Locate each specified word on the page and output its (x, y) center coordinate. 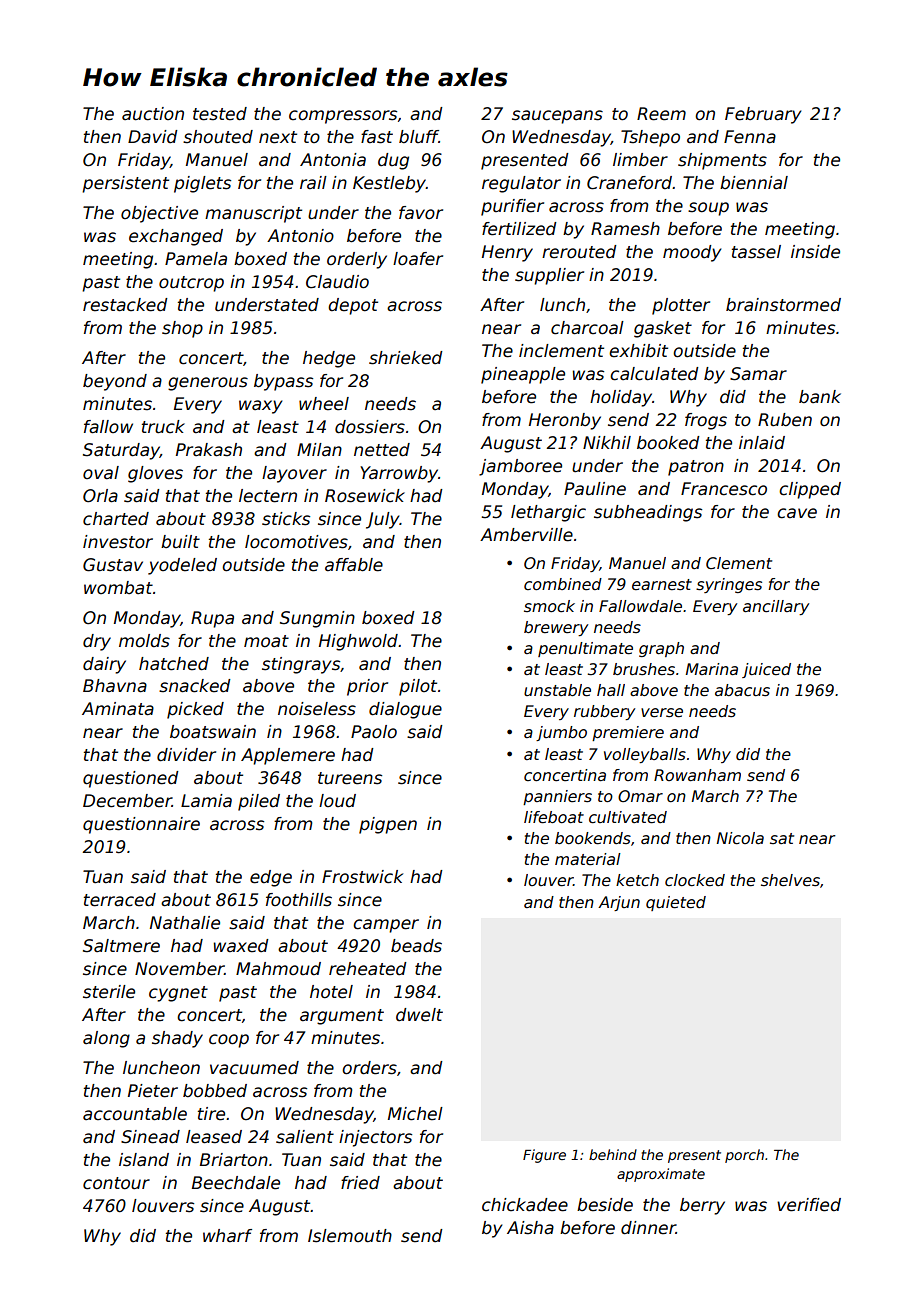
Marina (712, 669)
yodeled (182, 566)
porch (744, 1156)
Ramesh (625, 229)
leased (214, 1137)
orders (369, 1068)
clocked (695, 880)
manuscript (253, 214)
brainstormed (783, 305)
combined (563, 584)
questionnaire (141, 825)
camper (386, 926)
